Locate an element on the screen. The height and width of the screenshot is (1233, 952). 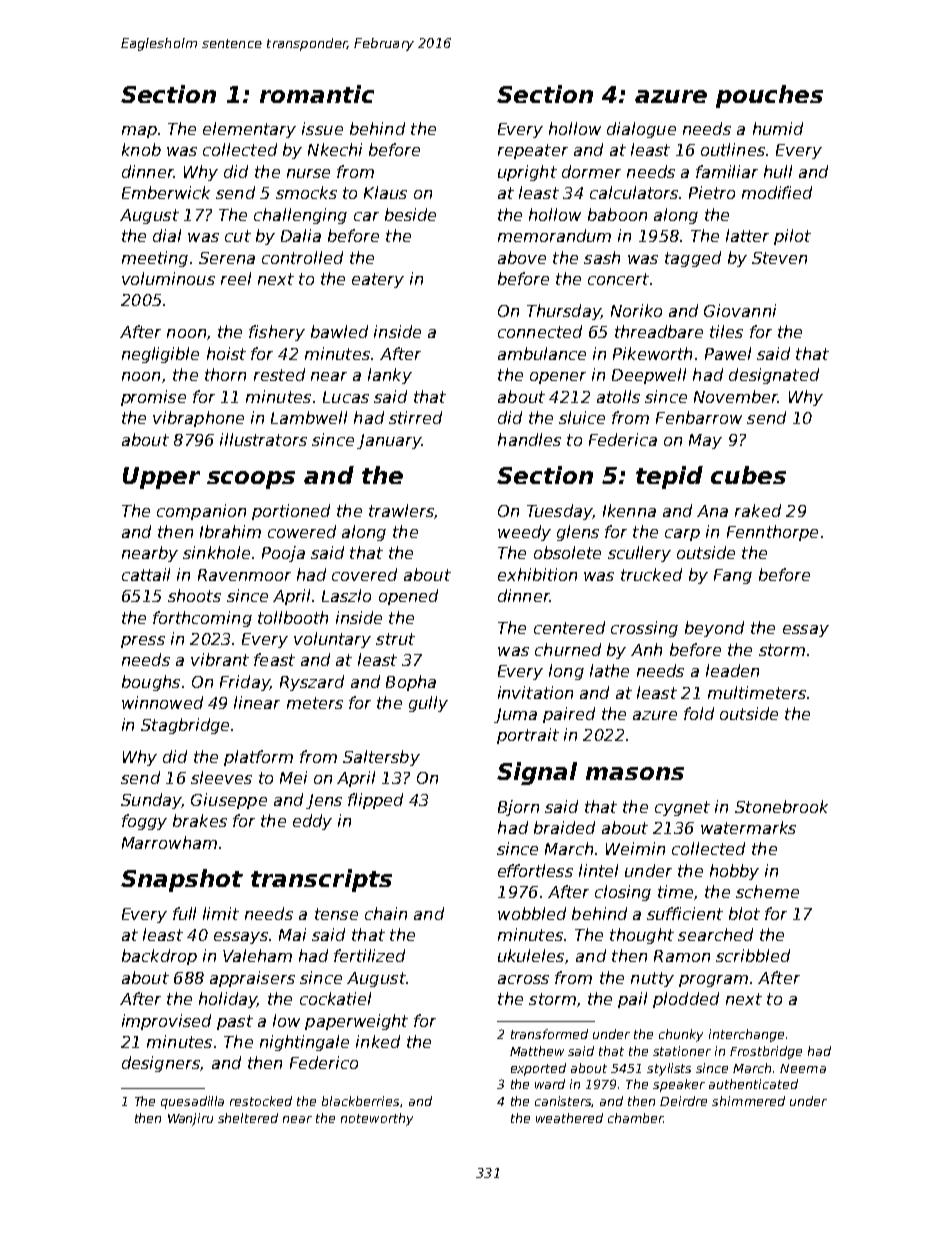
exhibition is located at coordinates (537, 574).
